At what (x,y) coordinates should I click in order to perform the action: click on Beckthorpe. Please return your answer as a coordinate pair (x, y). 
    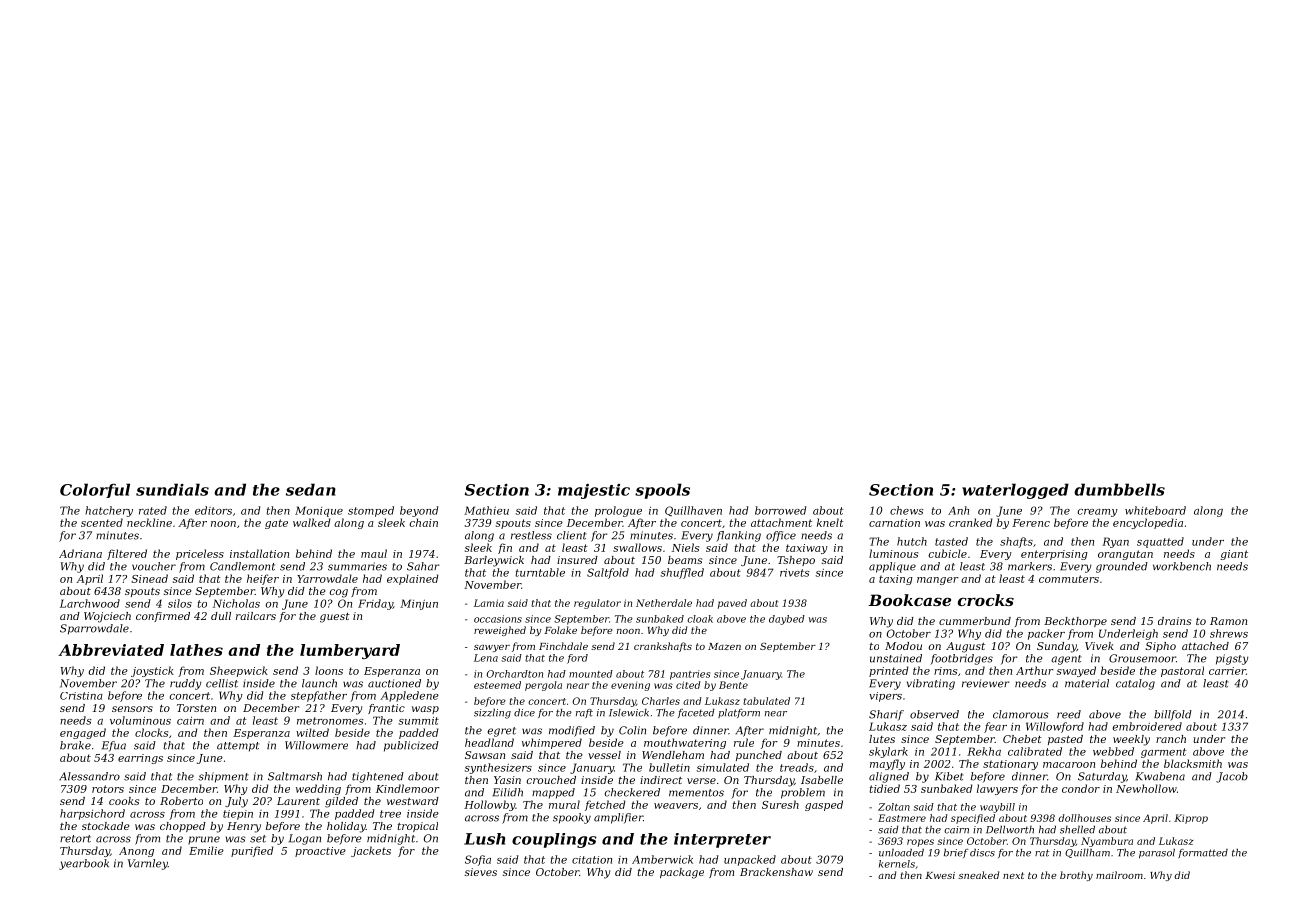
    Looking at the image, I should click on (1075, 622).
